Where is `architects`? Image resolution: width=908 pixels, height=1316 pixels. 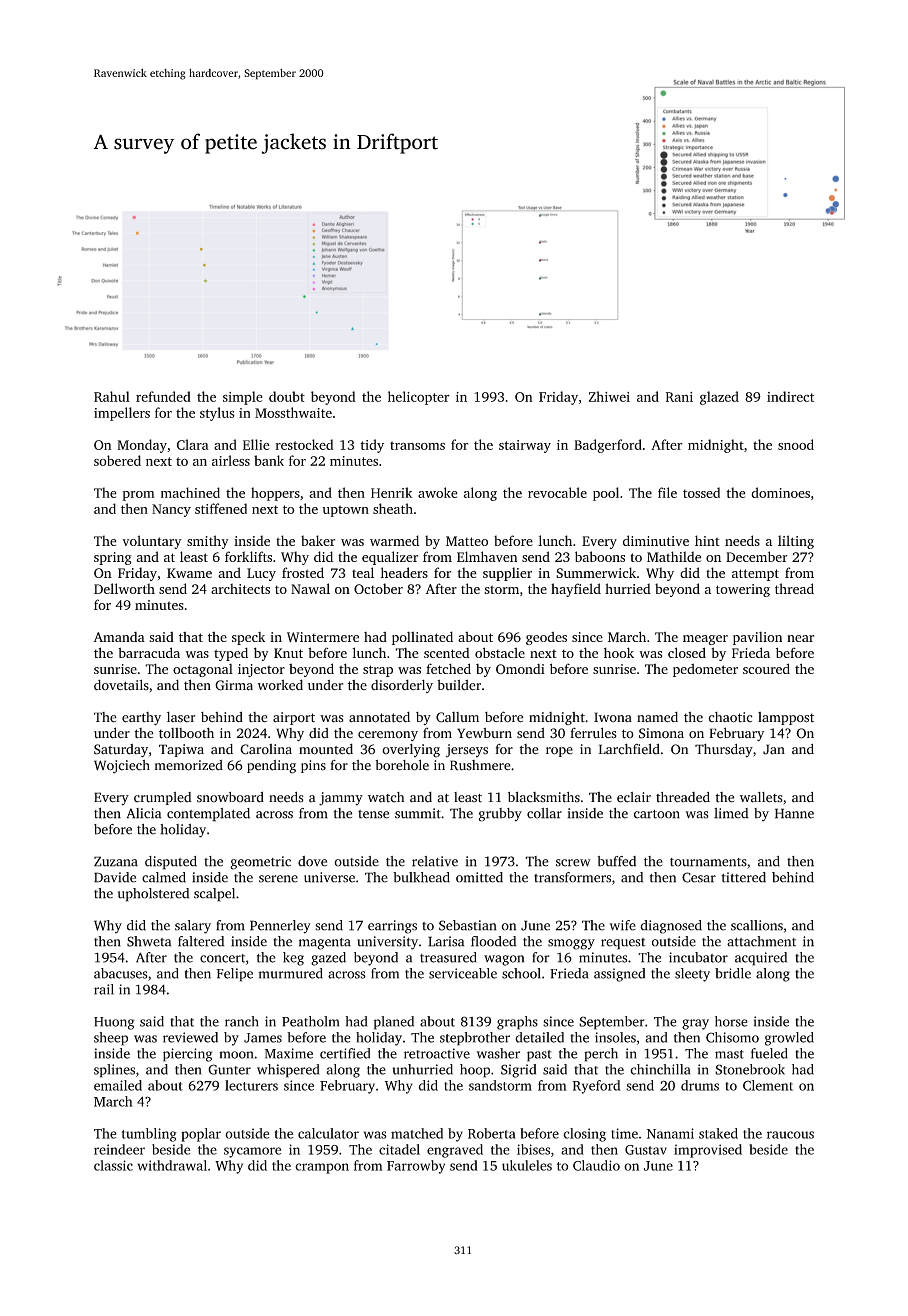 architects is located at coordinates (240, 588).
